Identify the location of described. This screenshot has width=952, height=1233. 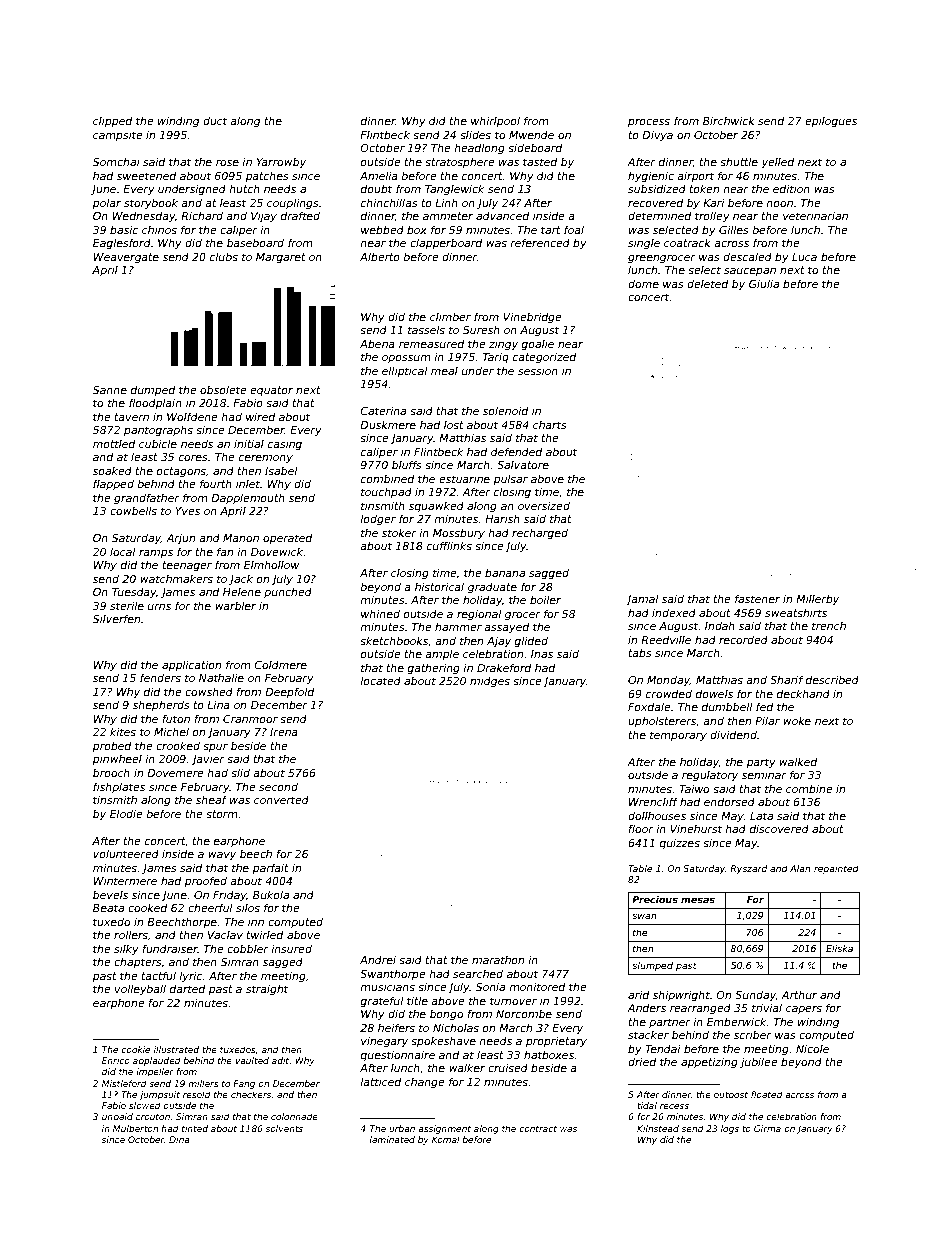
(832, 679).
